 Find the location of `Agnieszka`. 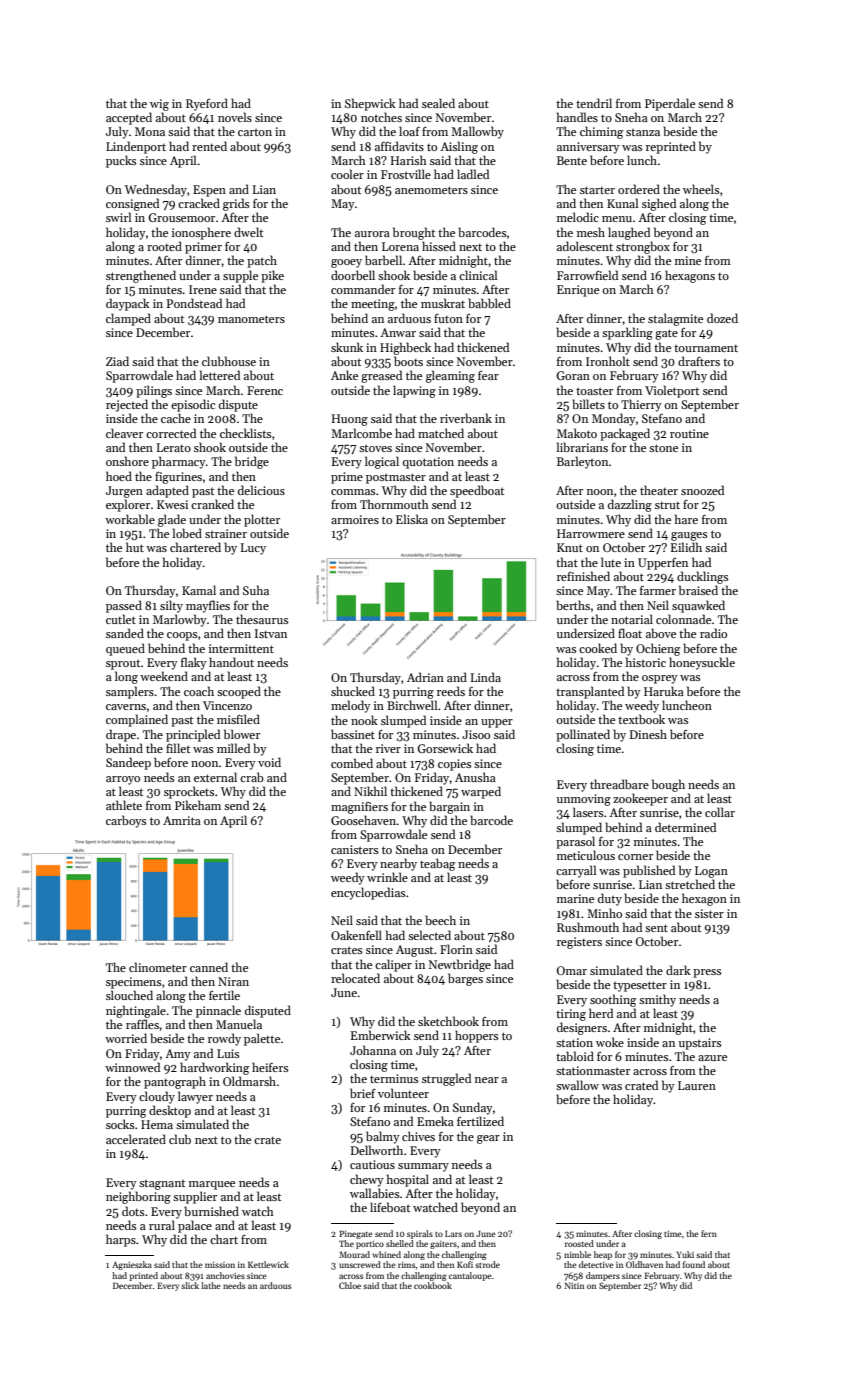

Agnieszka is located at coordinates (132, 1265).
